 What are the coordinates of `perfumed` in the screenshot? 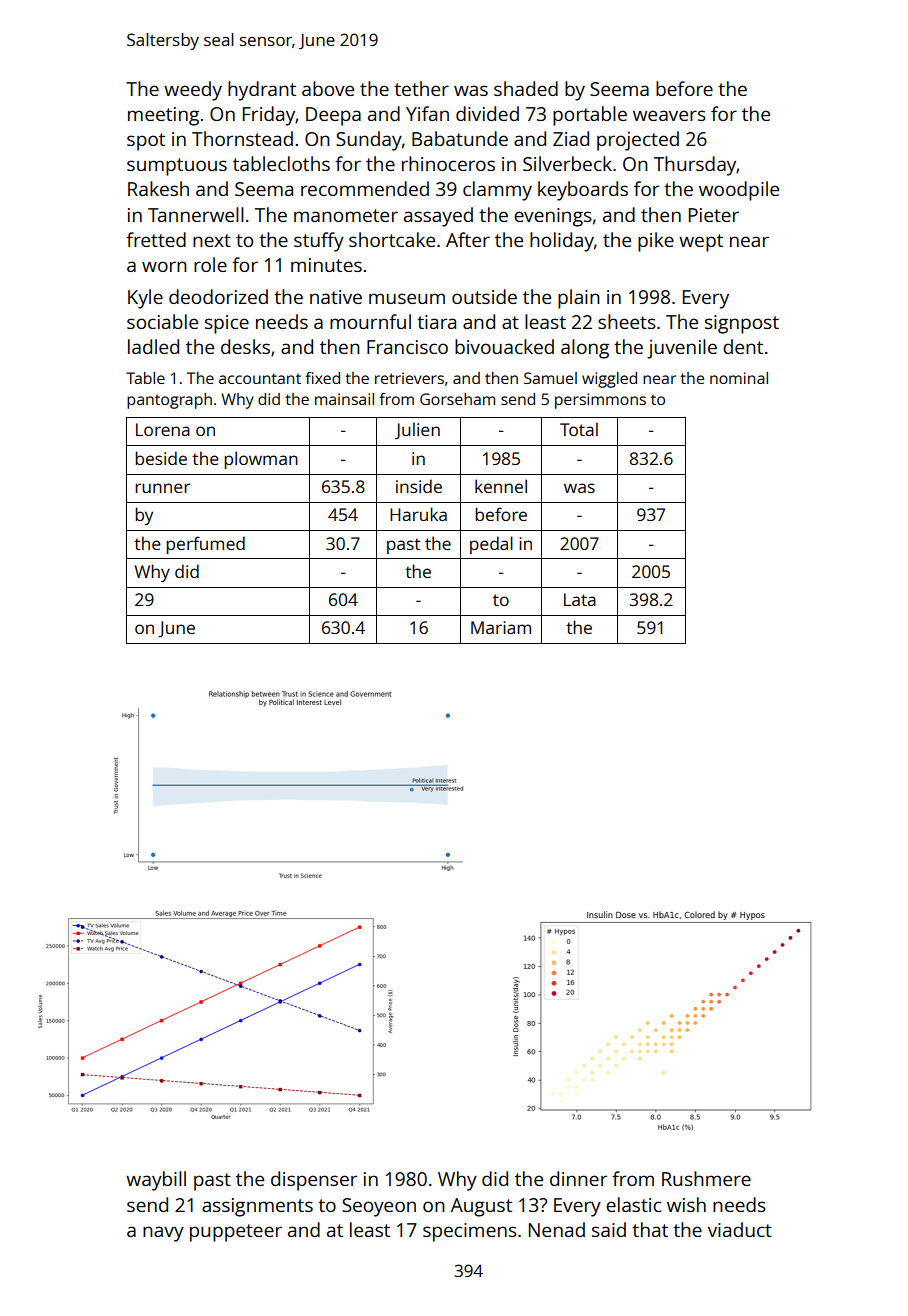 It's located at (205, 545).
